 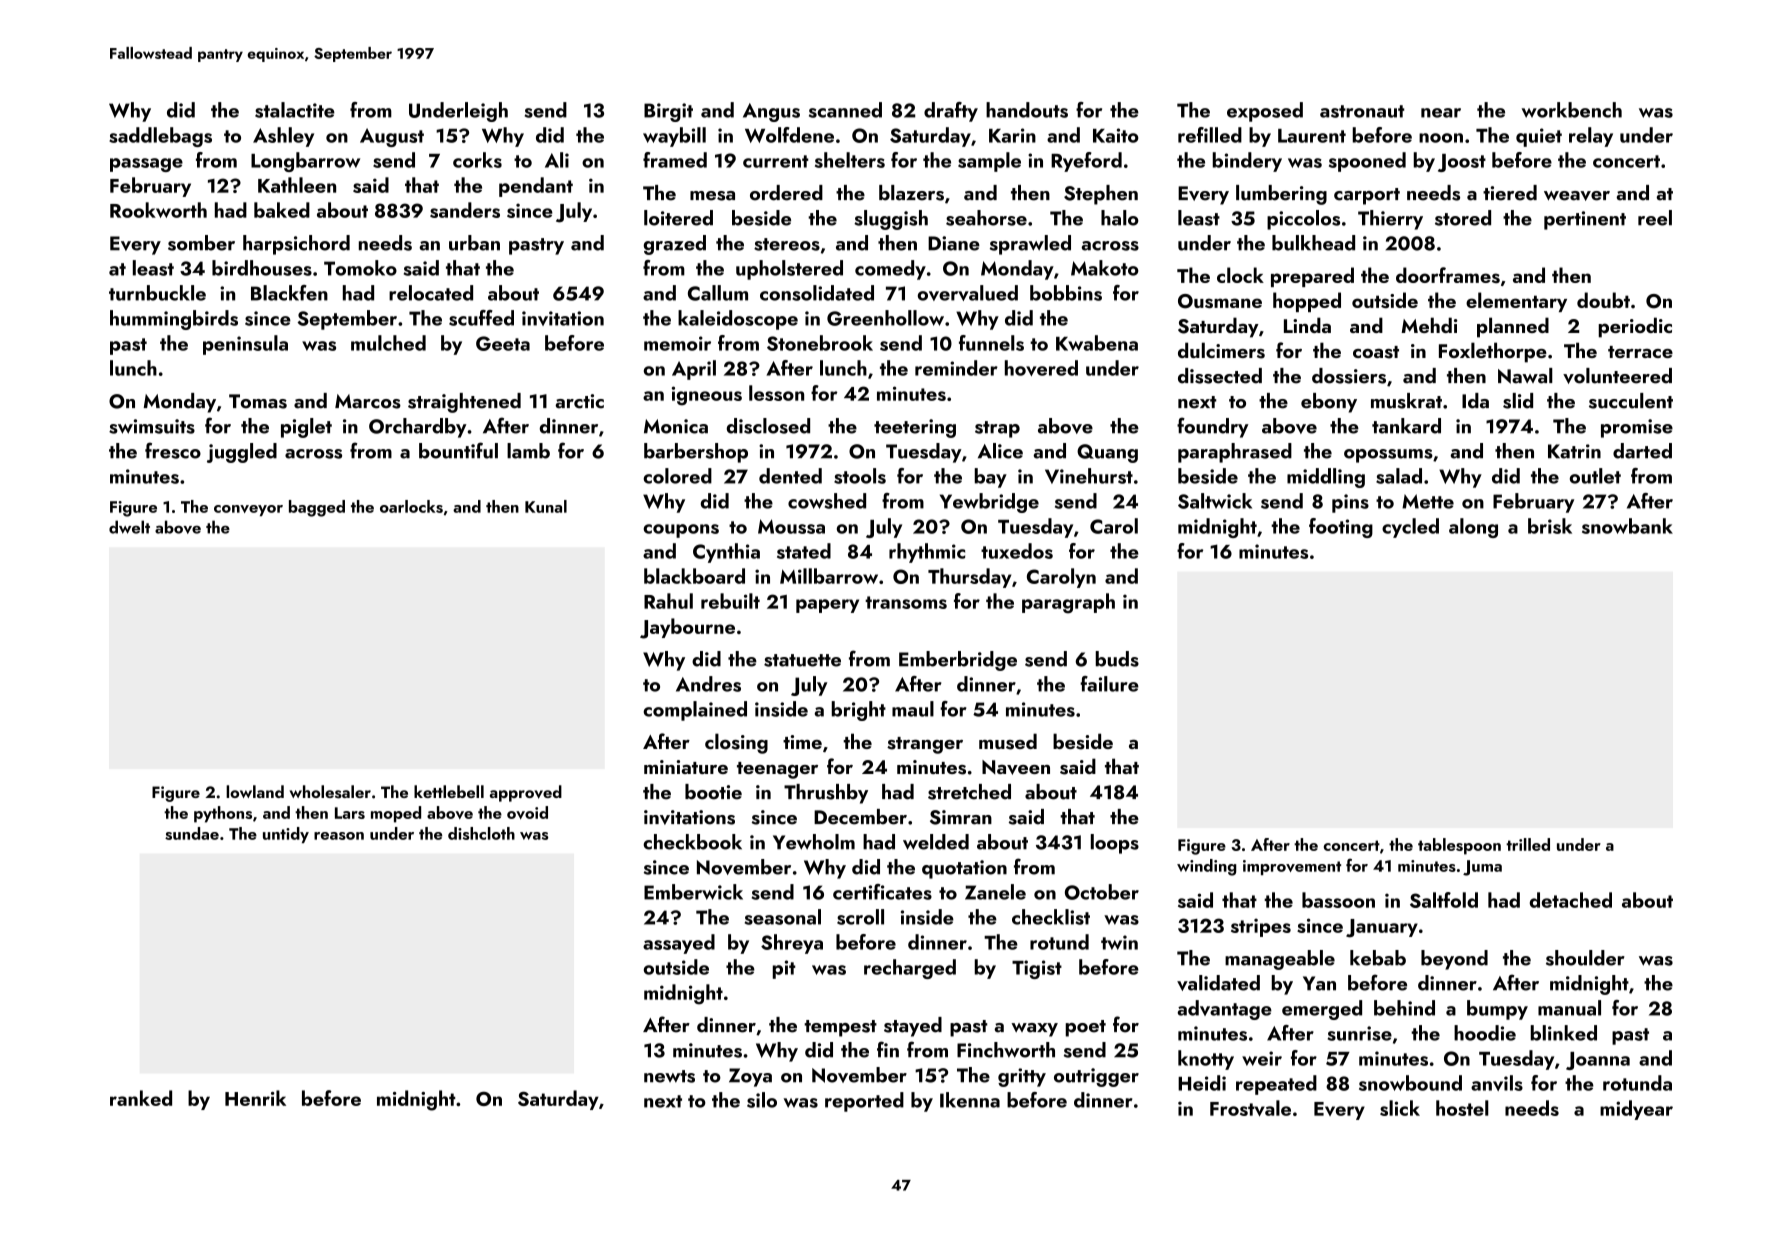 What do you see at coordinates (174, 320) in the image?
I see `hummingbirds` at bounding box center [174, 320].
